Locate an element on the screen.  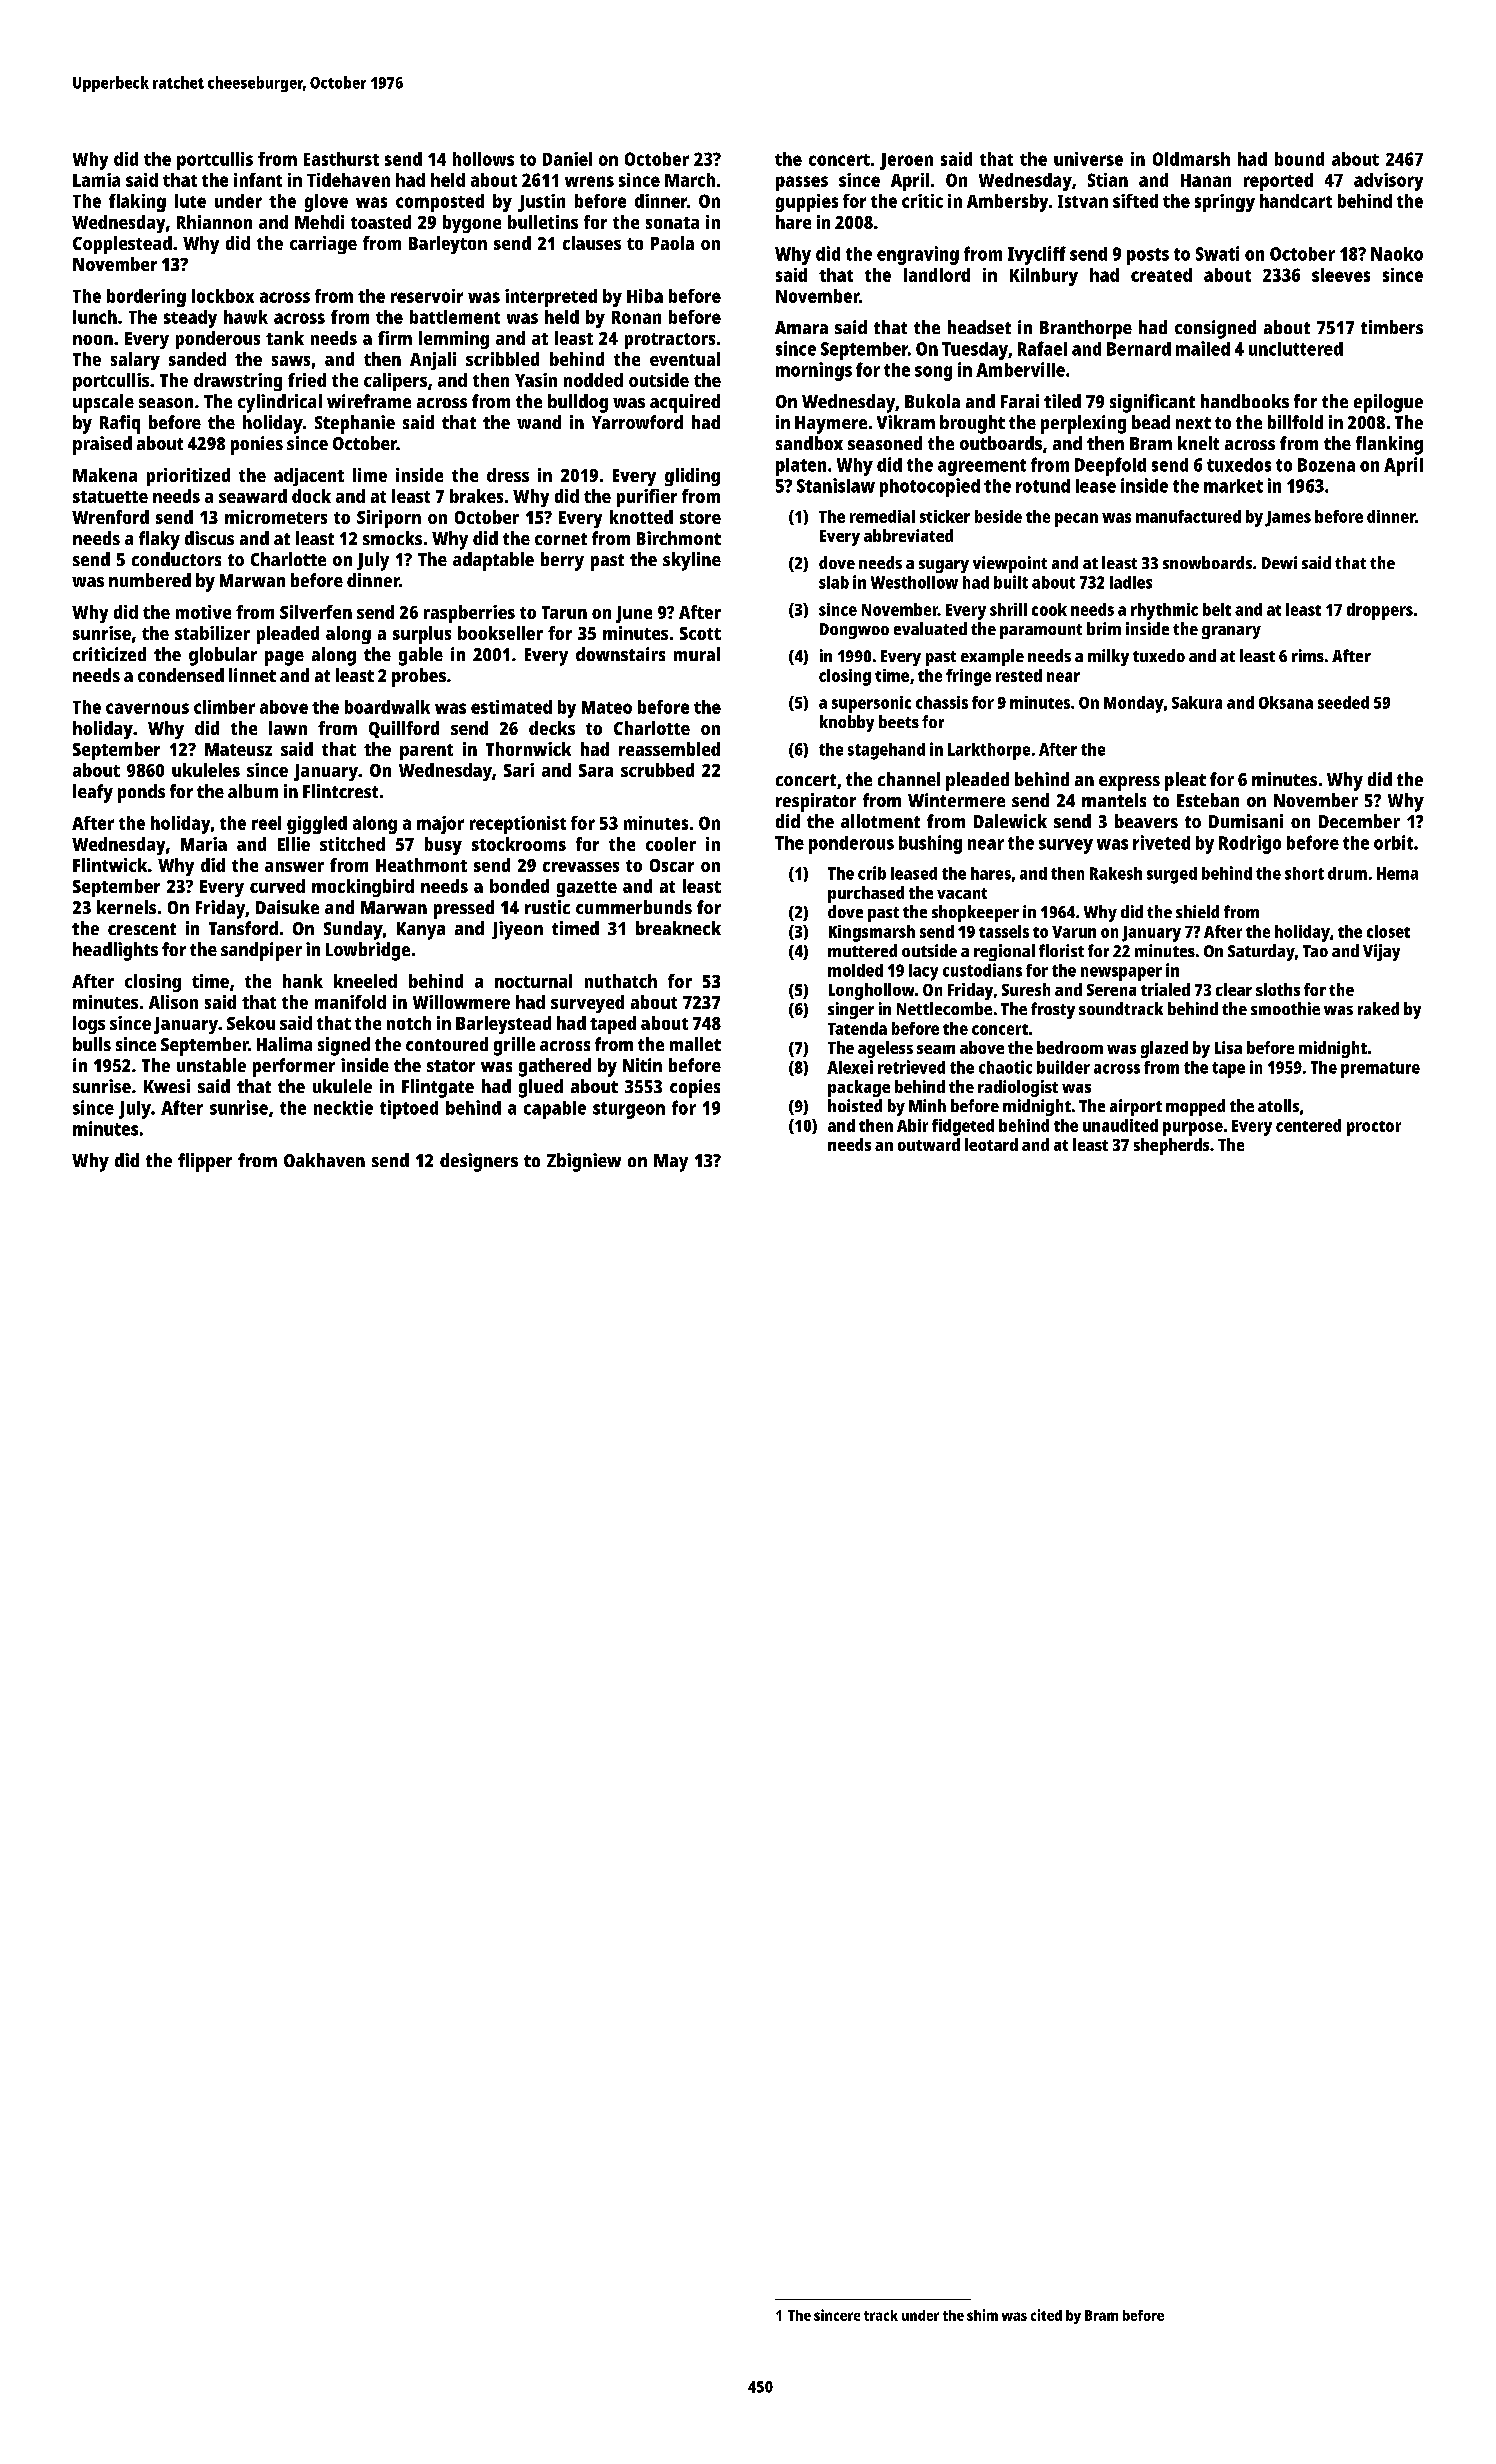
May is located at coordinates (671, 1163).
